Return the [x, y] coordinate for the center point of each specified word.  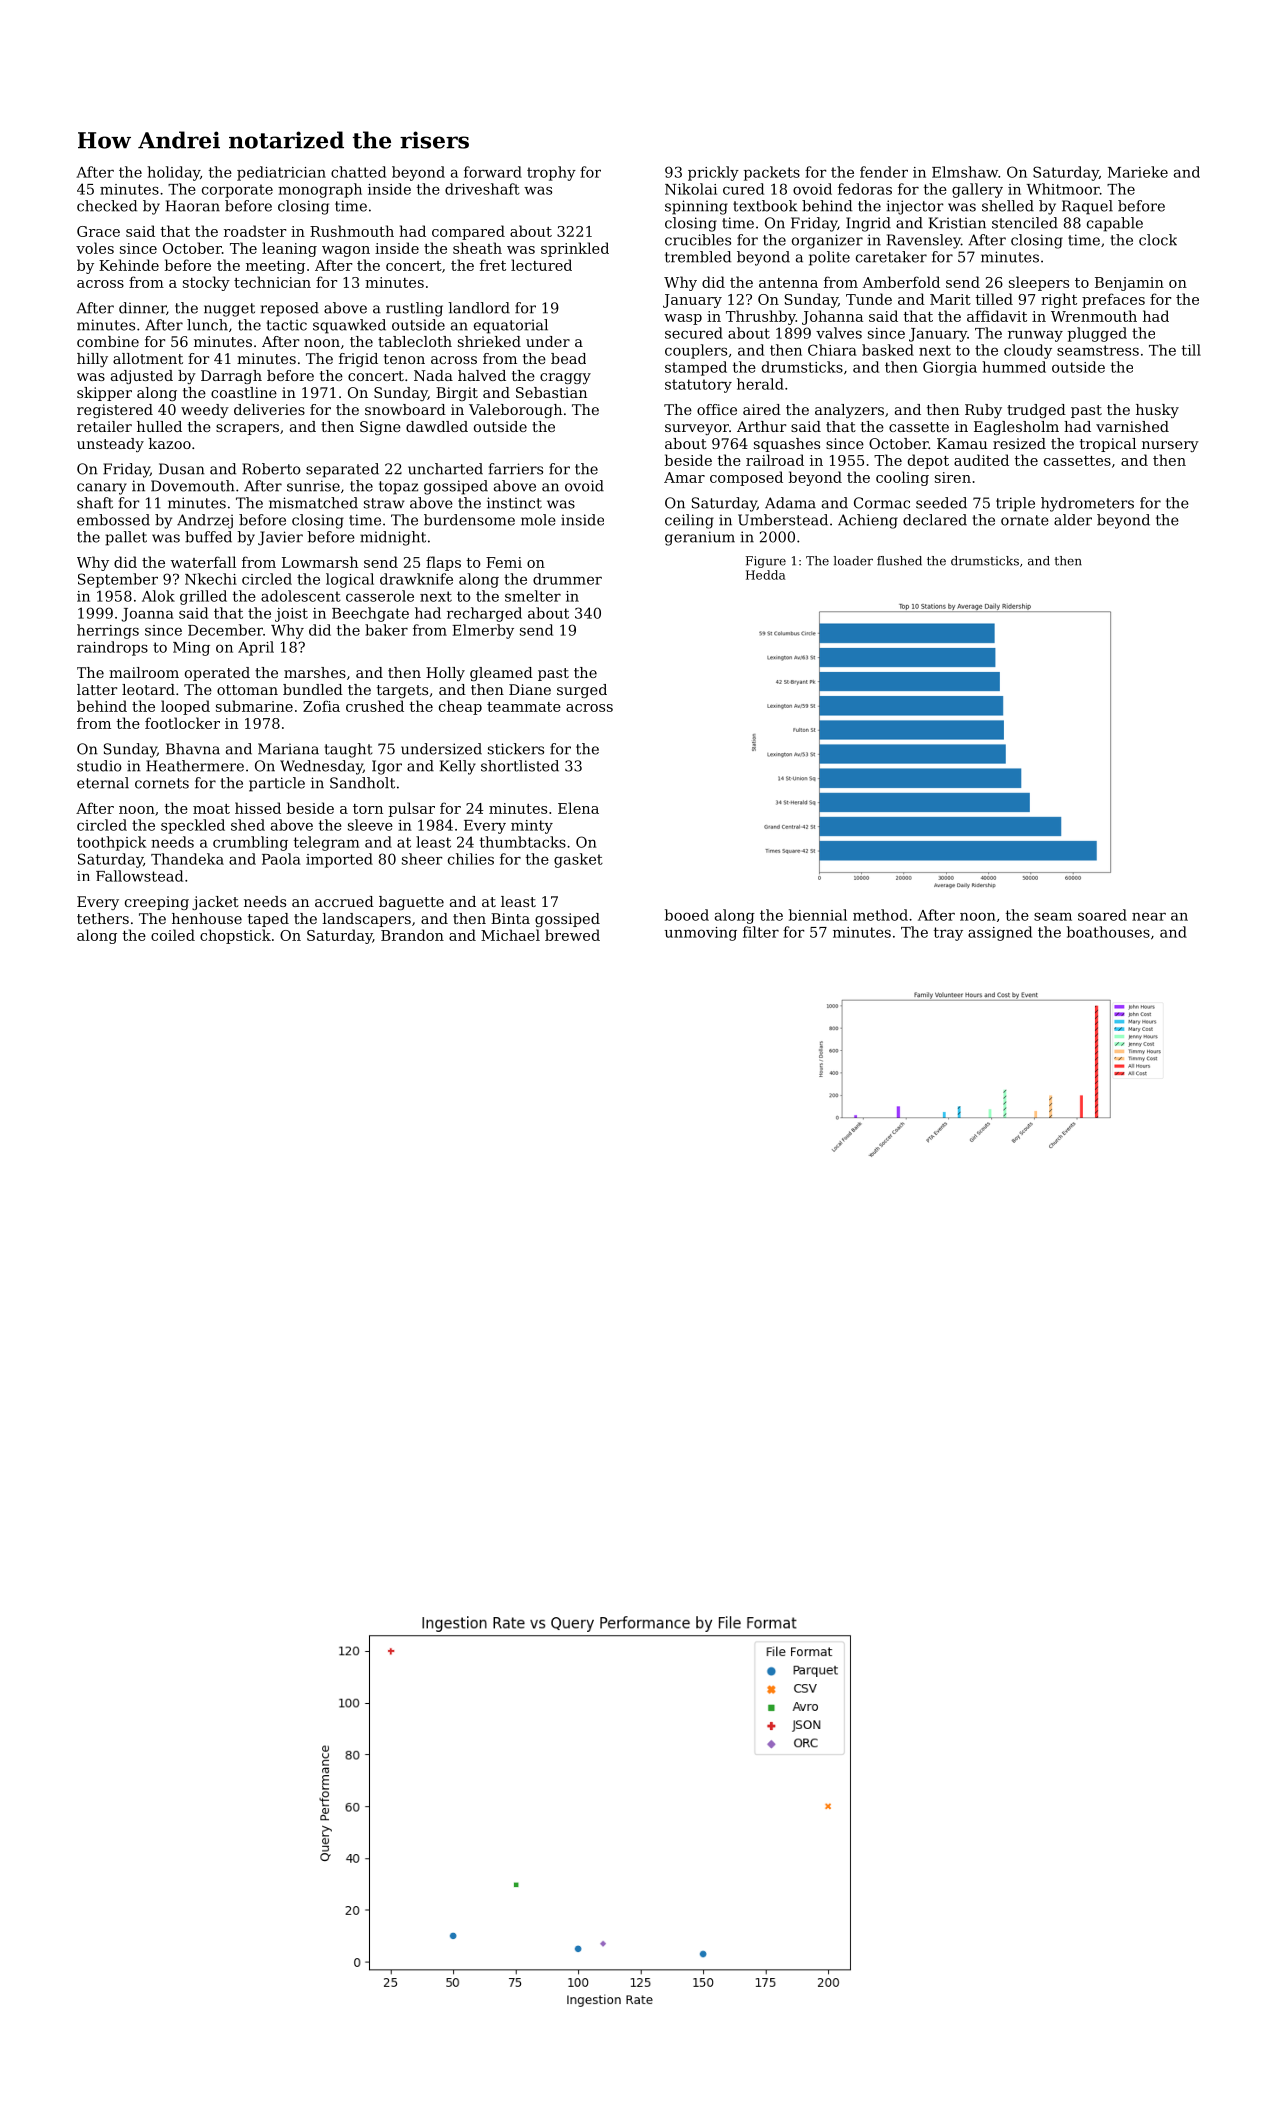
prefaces [1113, 300]
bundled [313, 689]
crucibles [698, 240]
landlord [479, 308]
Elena [578, 808]
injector [915, 207]
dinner [142, 308]
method [880, 915]
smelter [533, 596]
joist [291, 615]
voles [95, 248]
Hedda [765, 575]
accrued [344, 901]
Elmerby [483, 631]
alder [1073, 520]
